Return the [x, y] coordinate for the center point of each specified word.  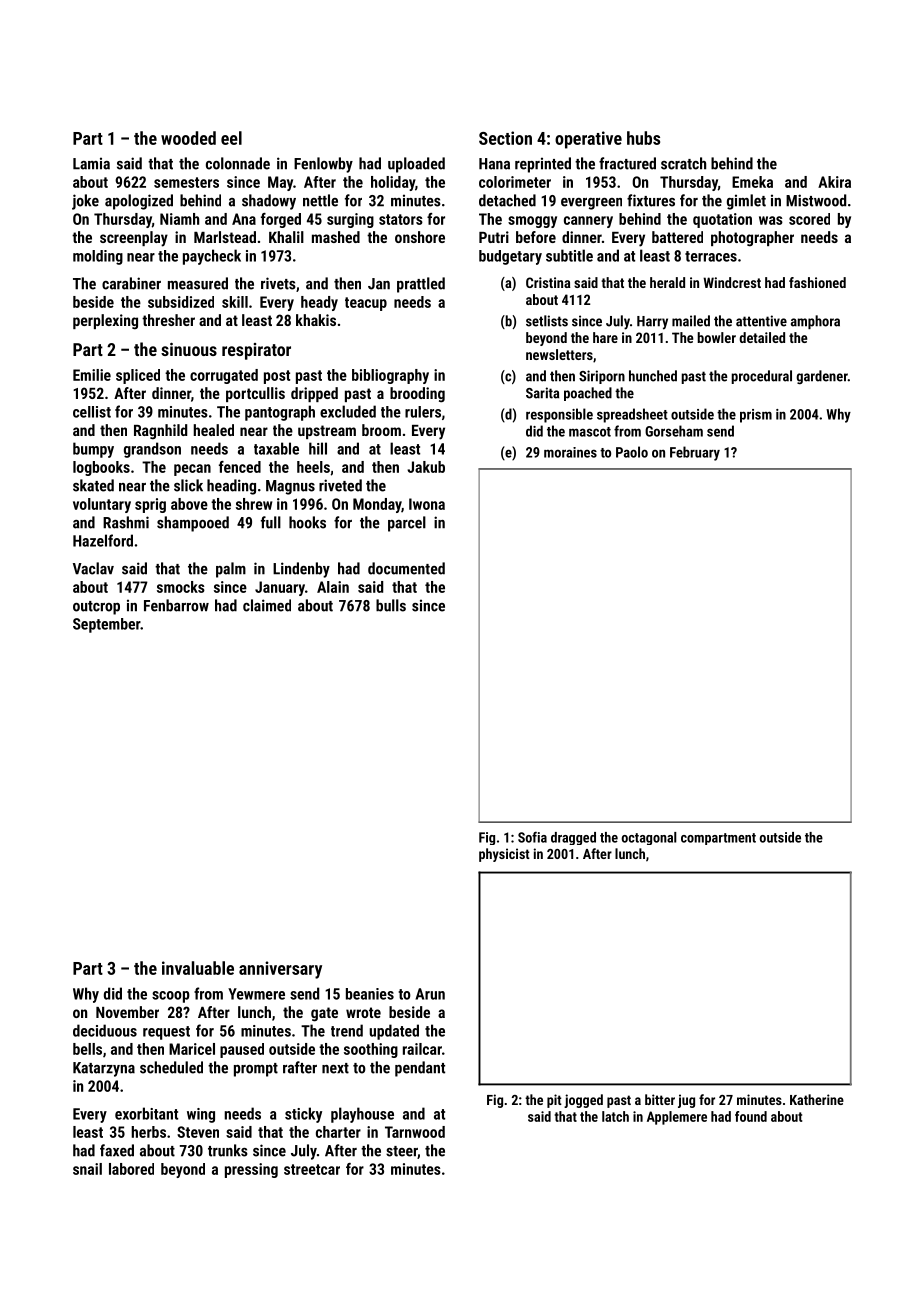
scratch [683, 163]
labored [131, 1169]
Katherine [817, 1099]
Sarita [542, 393]
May [280, 183]
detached [507, 200]
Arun [430, 994]
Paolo [632, 452]
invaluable [198, 968]
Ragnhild [160, 432]
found [751, 1116]
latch [615, 1116]
